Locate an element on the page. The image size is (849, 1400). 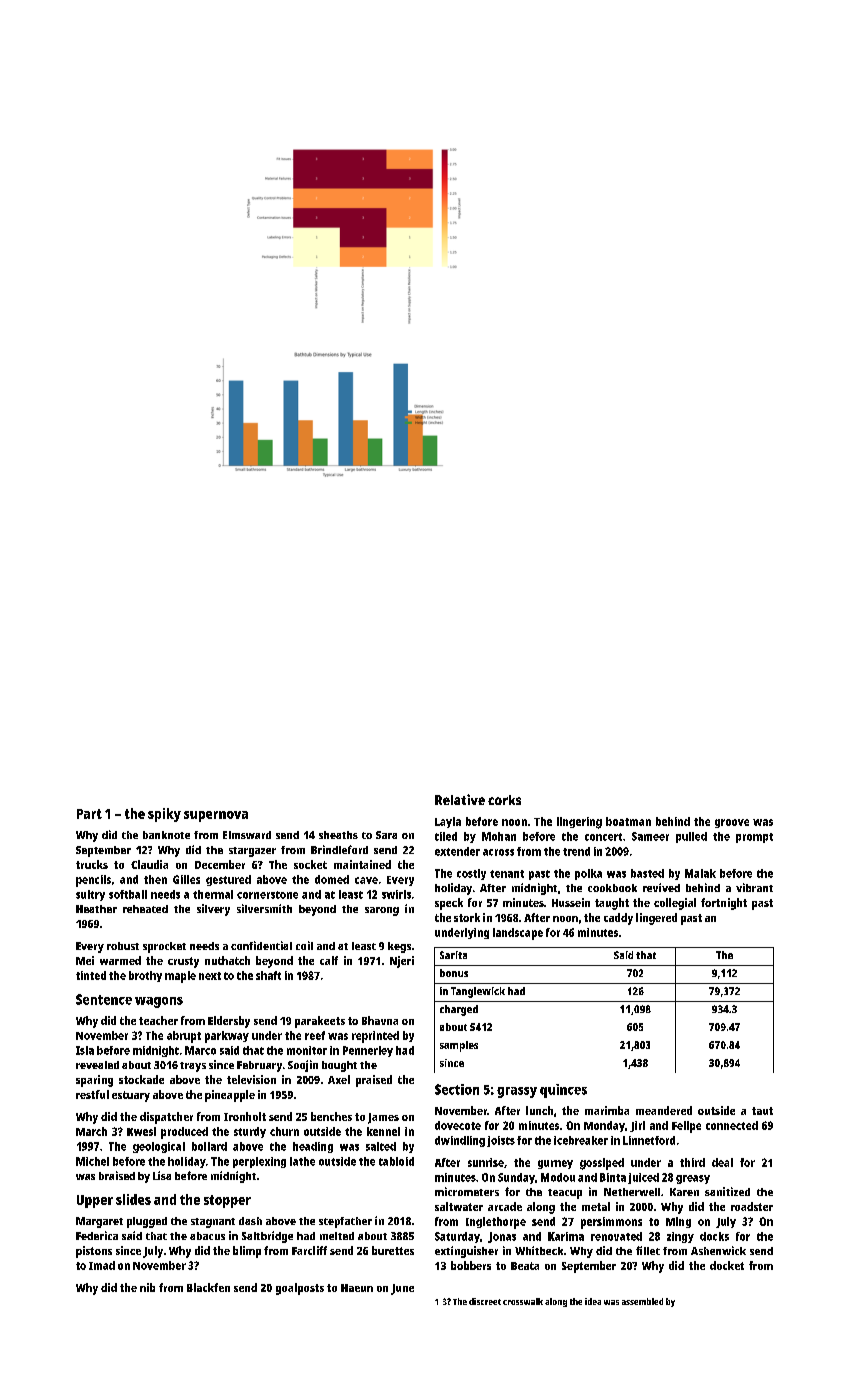
swirls is located at coordinates (396, 894).
